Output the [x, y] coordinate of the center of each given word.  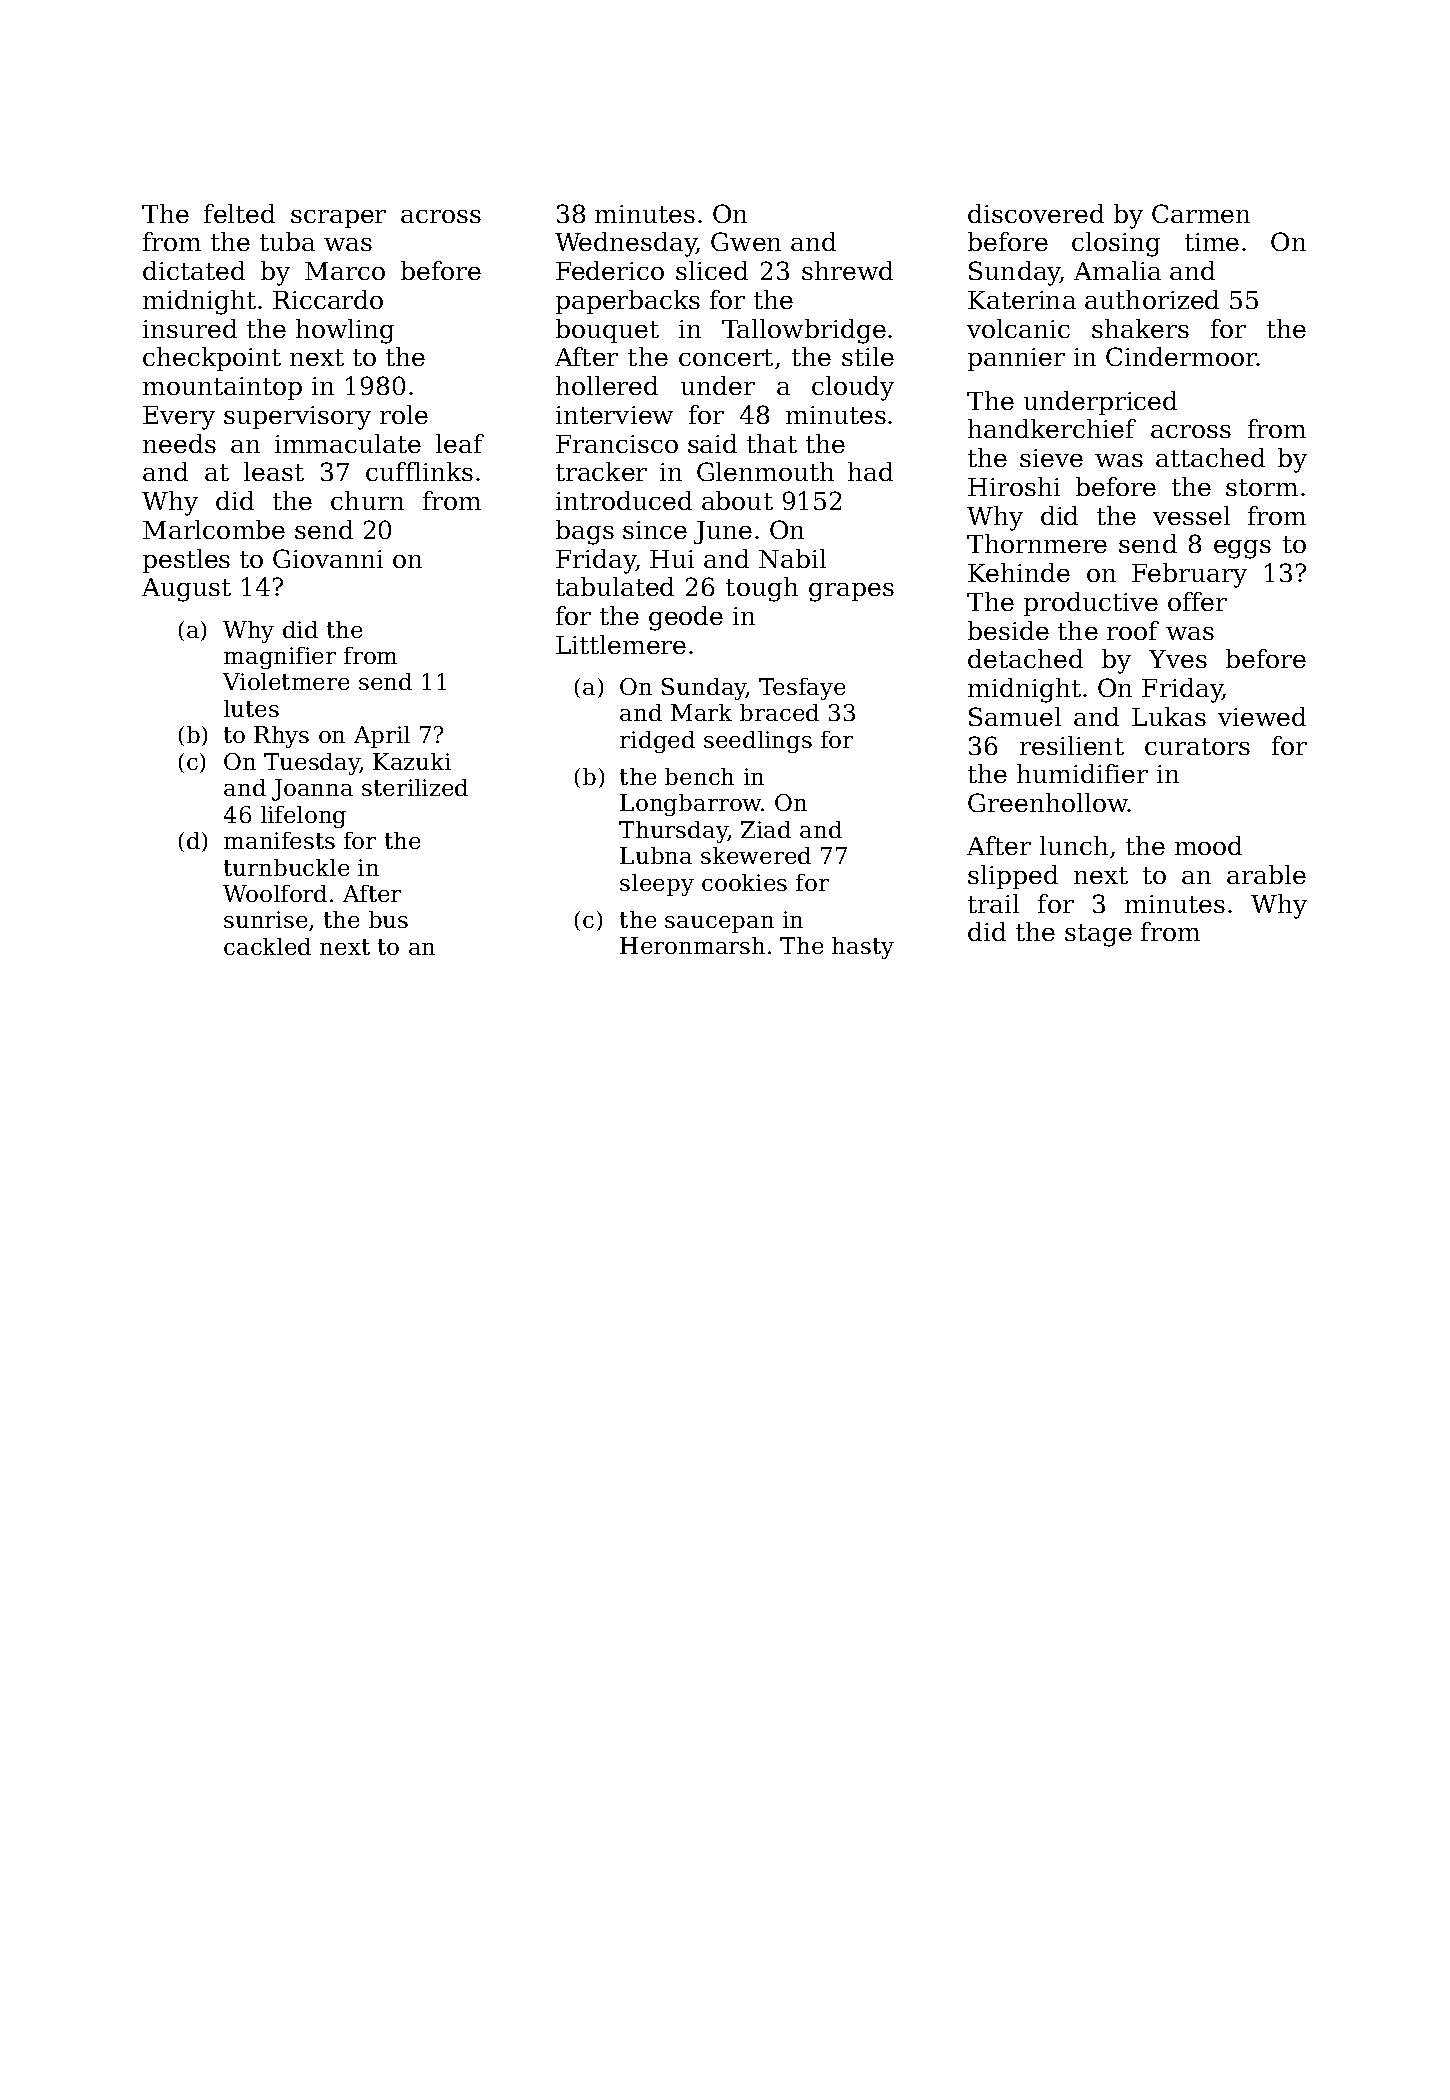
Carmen [1201, 213]
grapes [851, 592]
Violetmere [286, 681]
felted [239, 213]
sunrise [265, 919]
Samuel [1015, 716]
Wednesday [626, 244]
